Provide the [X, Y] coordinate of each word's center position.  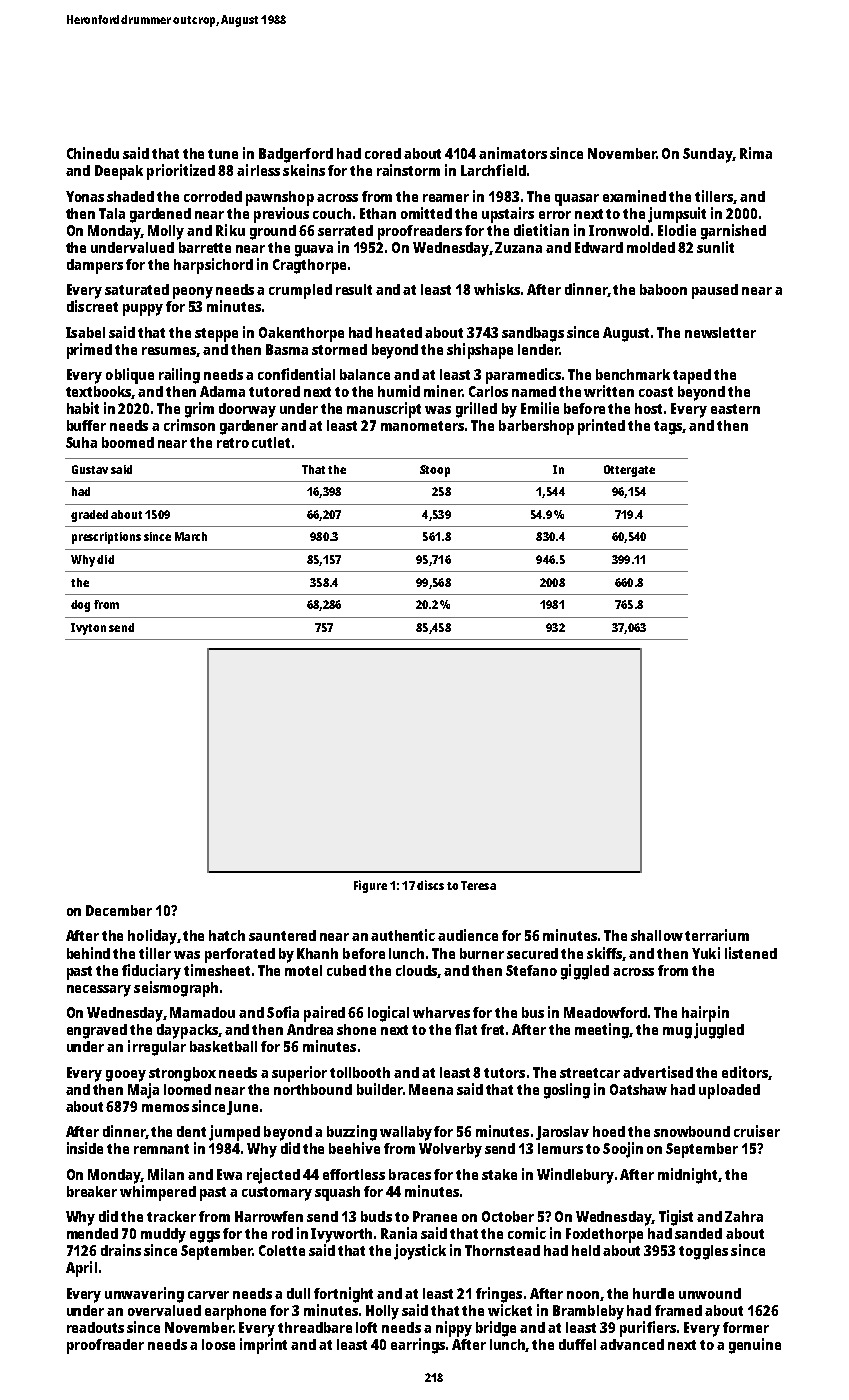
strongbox [182, 1074]
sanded [698, 1233]
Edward [599, 247]
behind [88, 953]
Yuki [706, 953]
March [191, 536]
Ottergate [629, 471]
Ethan [378, 213]
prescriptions [106, 538]
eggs [205, 1237]
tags [668, 428]
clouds [417, 971]
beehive [354, 1148]
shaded [130, 196]
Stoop [435, 471]
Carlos [488, 391]
